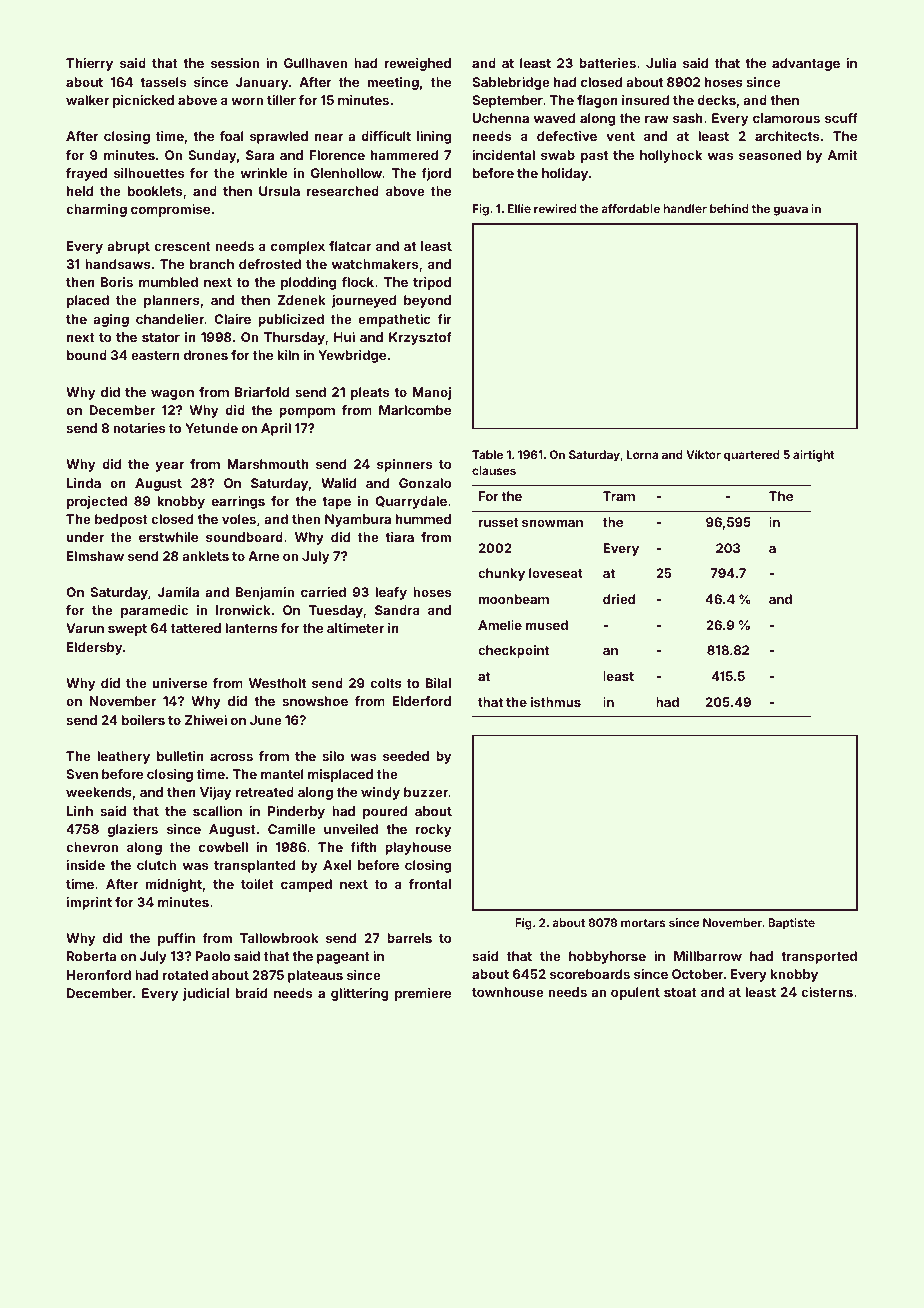  I want to click on rocky, so click(433, 830).
